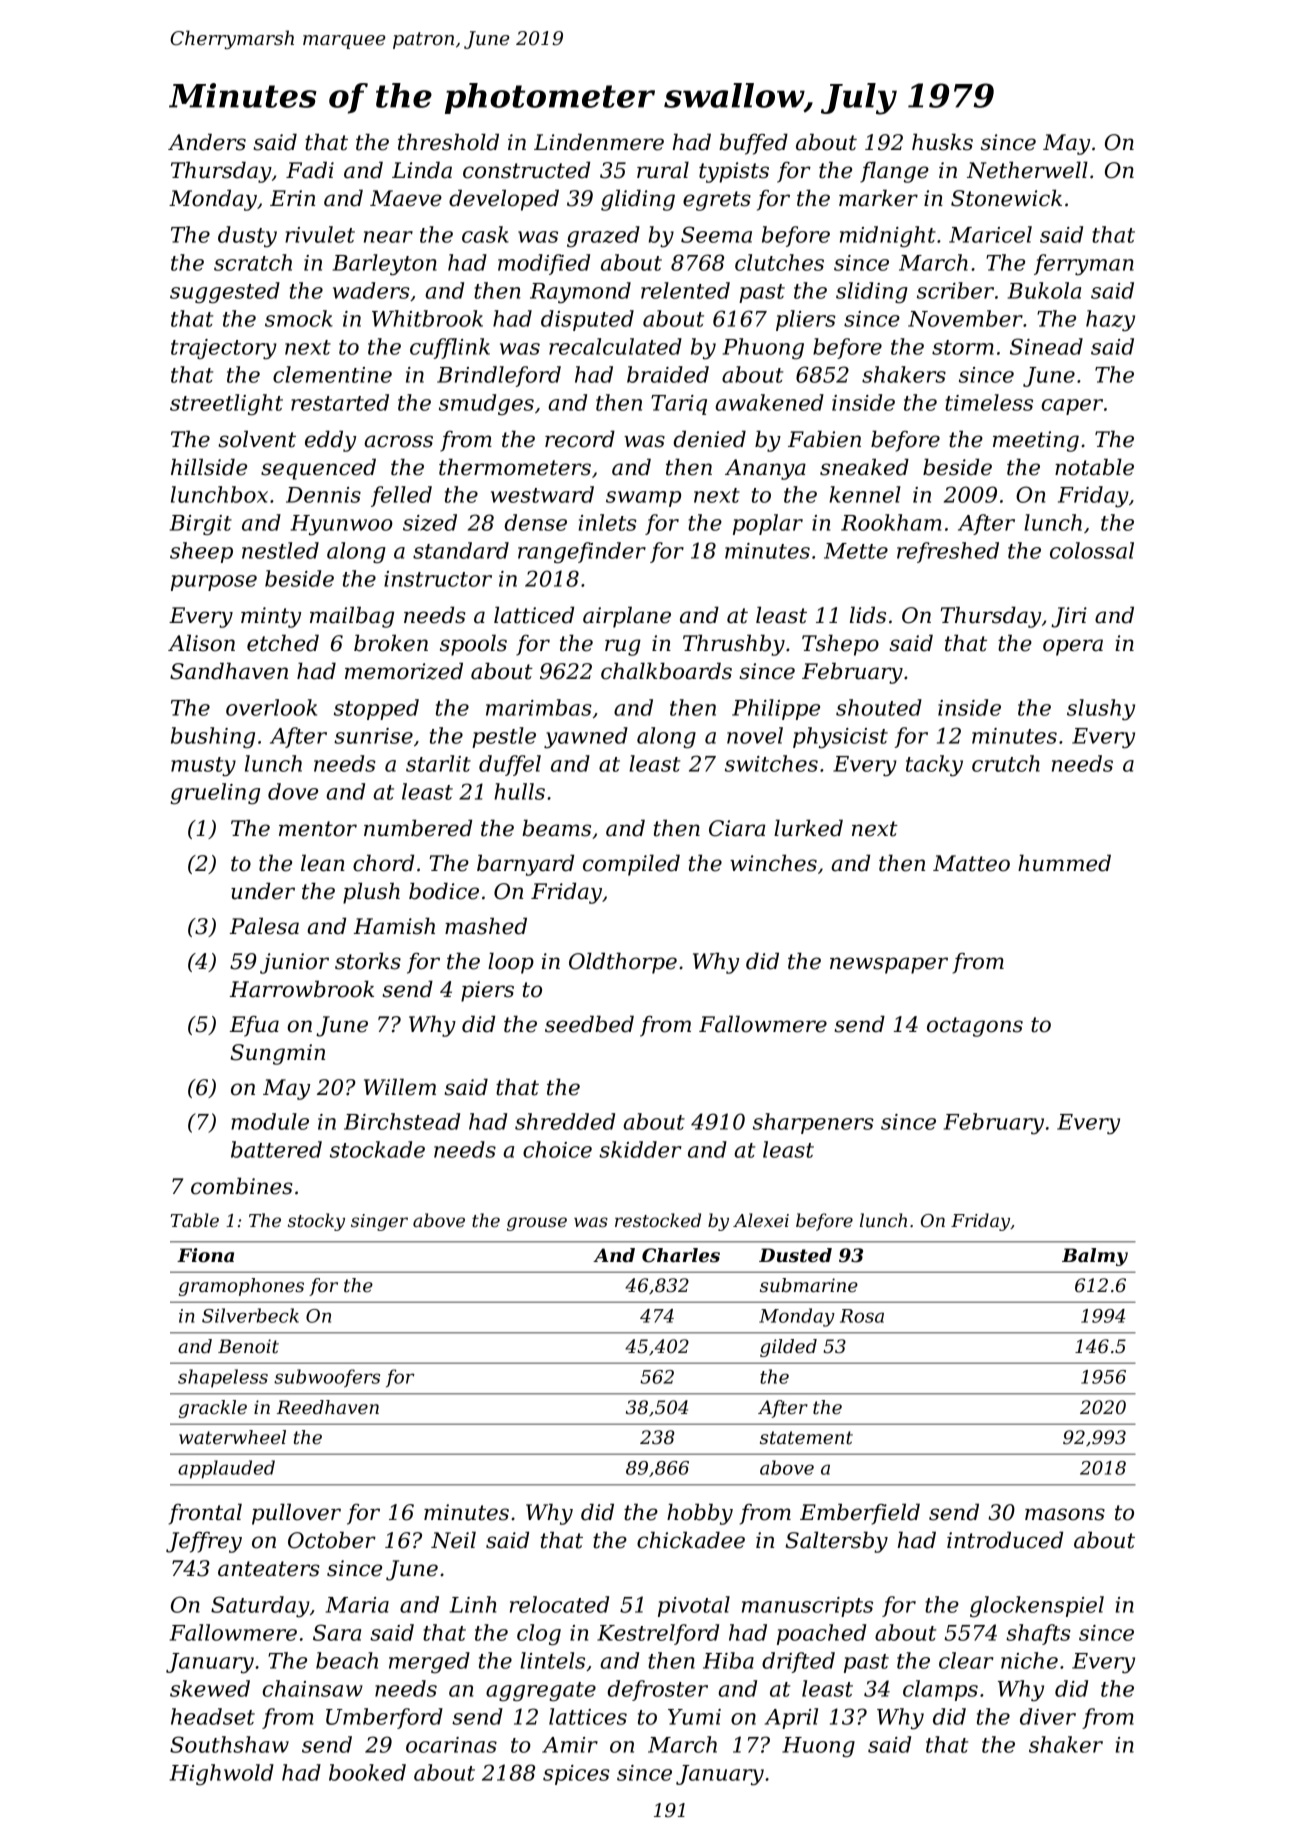  I want to click on lattices, so click(588, 1716).
